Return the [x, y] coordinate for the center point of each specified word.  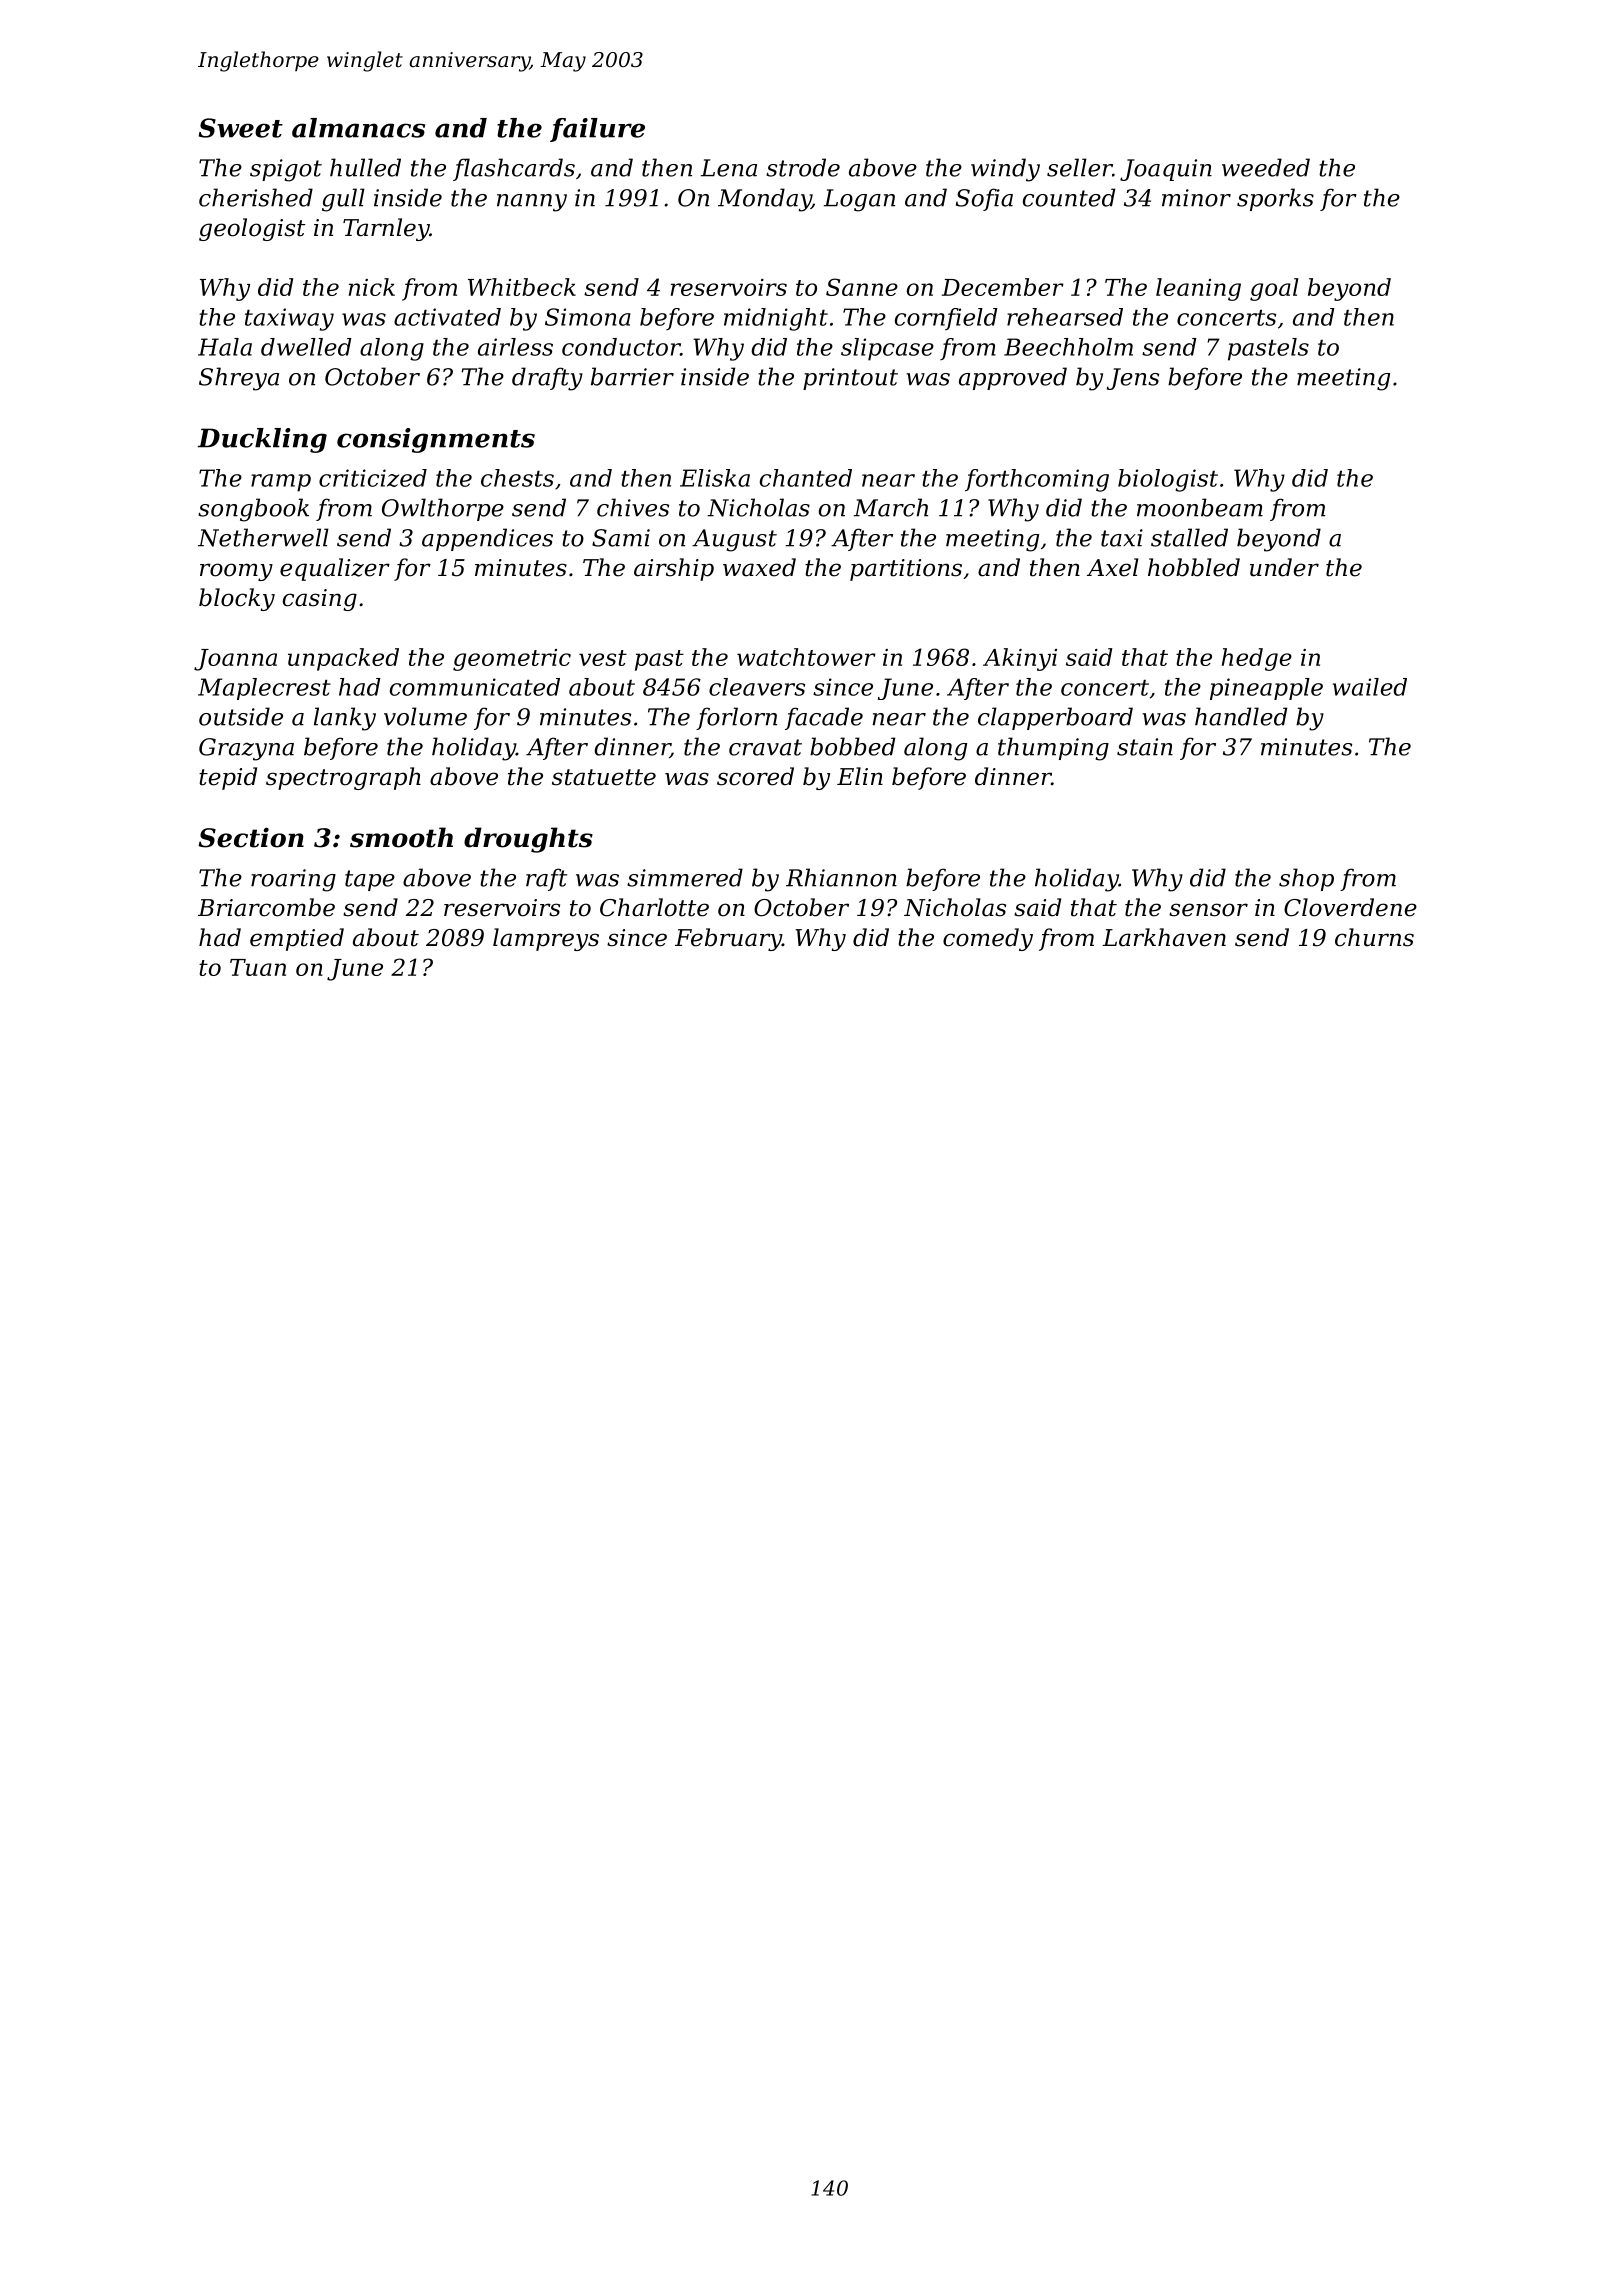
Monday [764, 200]
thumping [1053, 749]
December [1003, 287]
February [728, 939]
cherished [256, 197]
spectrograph [343, 778]
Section [251, 837]
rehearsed [1065, 317]
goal [1274, 289]
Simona [588, 317]
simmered [685, 877]
